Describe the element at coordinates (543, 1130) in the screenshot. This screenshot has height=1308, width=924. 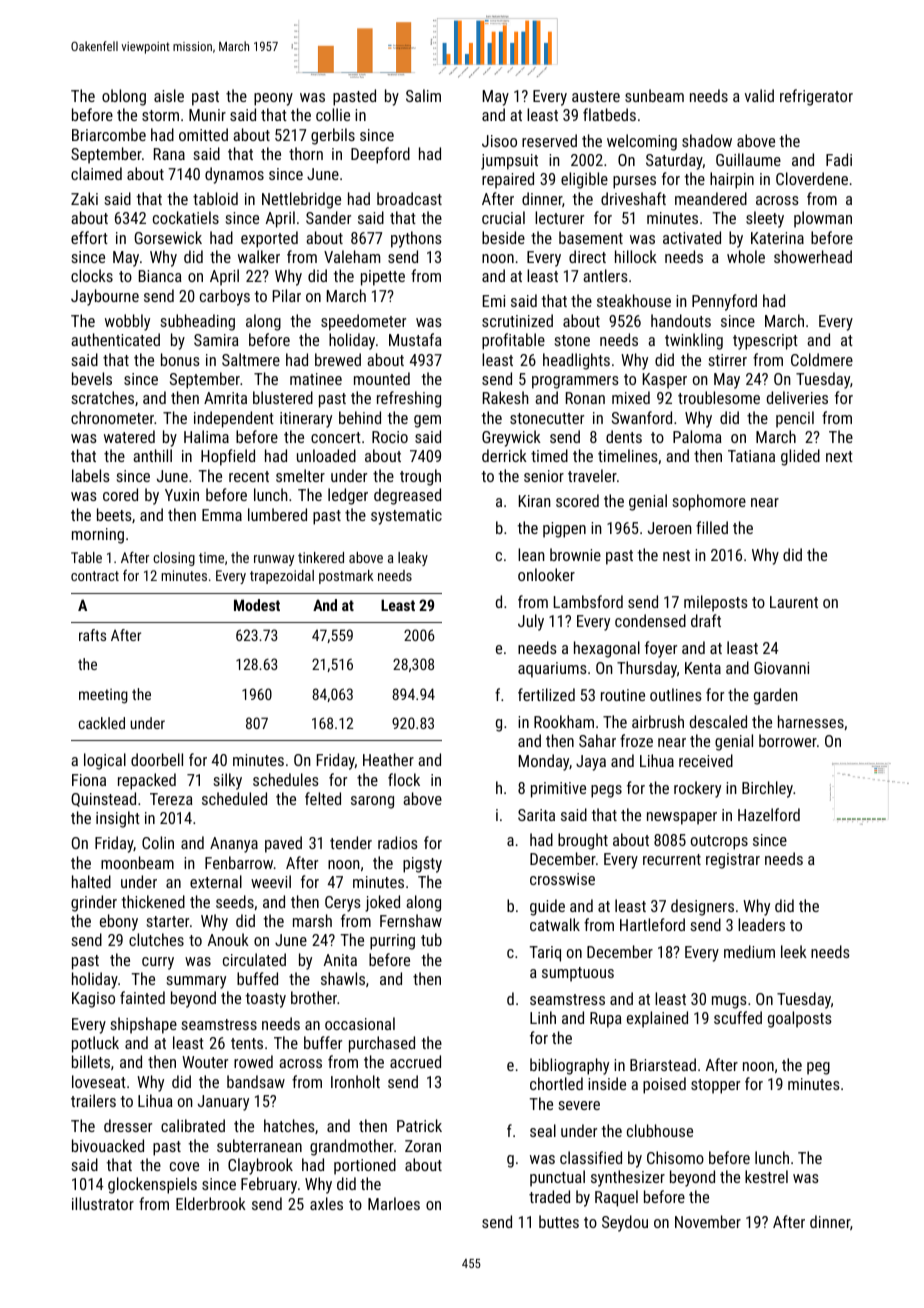
I see `seal` at that location.
